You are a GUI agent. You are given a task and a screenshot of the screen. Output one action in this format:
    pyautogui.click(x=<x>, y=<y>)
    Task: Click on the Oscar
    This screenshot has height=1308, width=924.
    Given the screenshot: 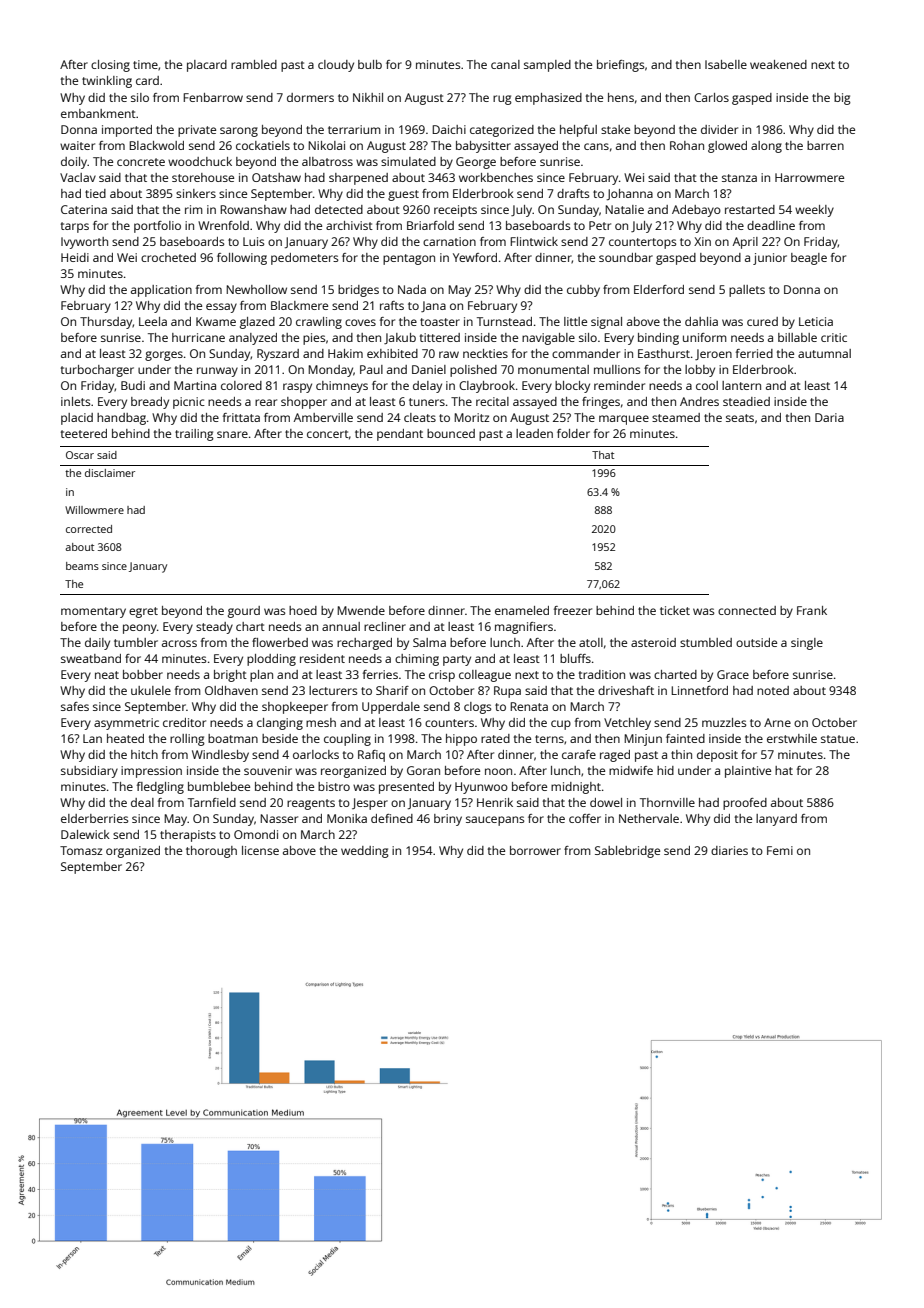 What is the action you would take?
    pyautogui.click(x=80, y=455)
